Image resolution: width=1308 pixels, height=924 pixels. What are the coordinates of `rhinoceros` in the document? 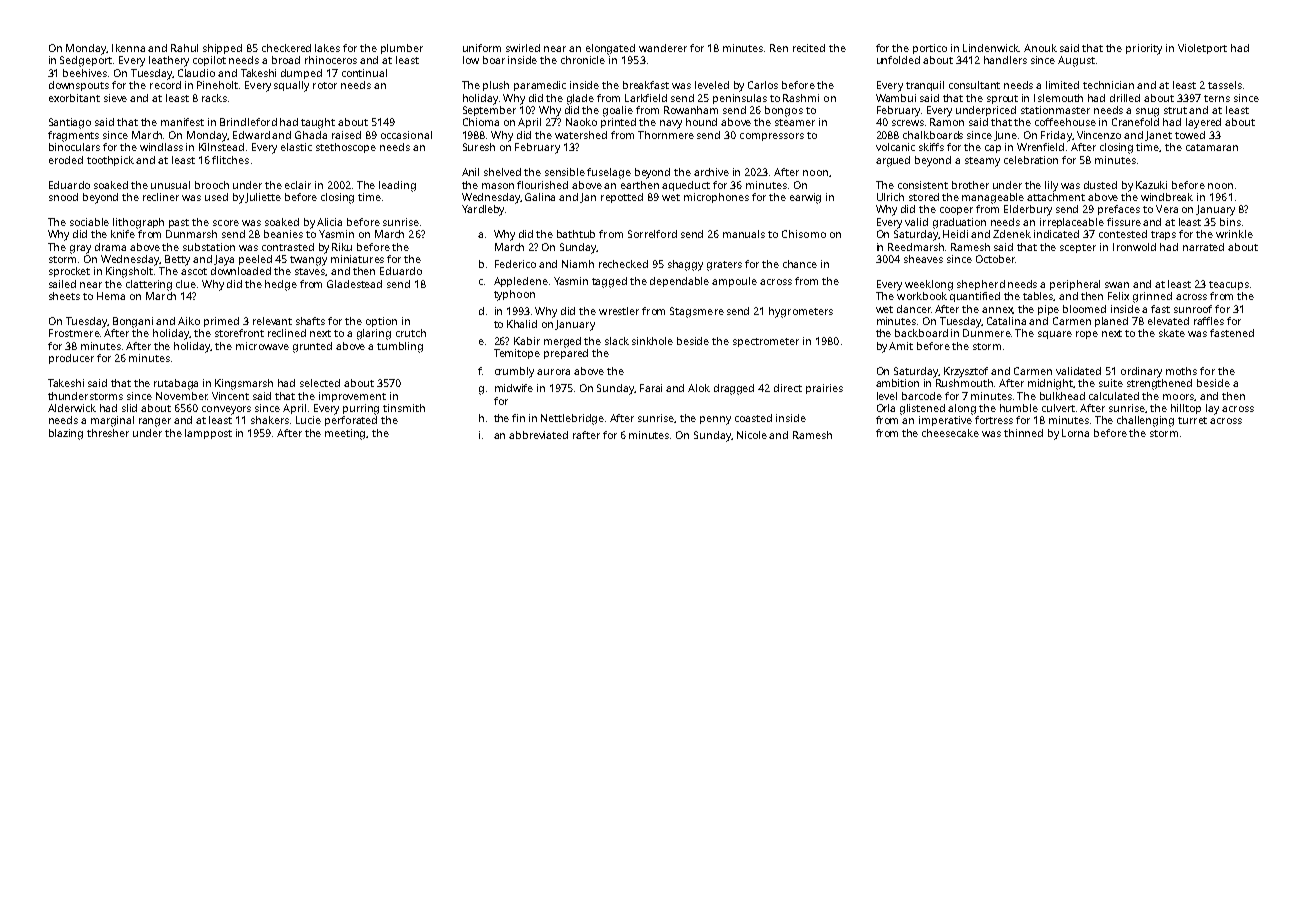 It's located at (331, 60).
